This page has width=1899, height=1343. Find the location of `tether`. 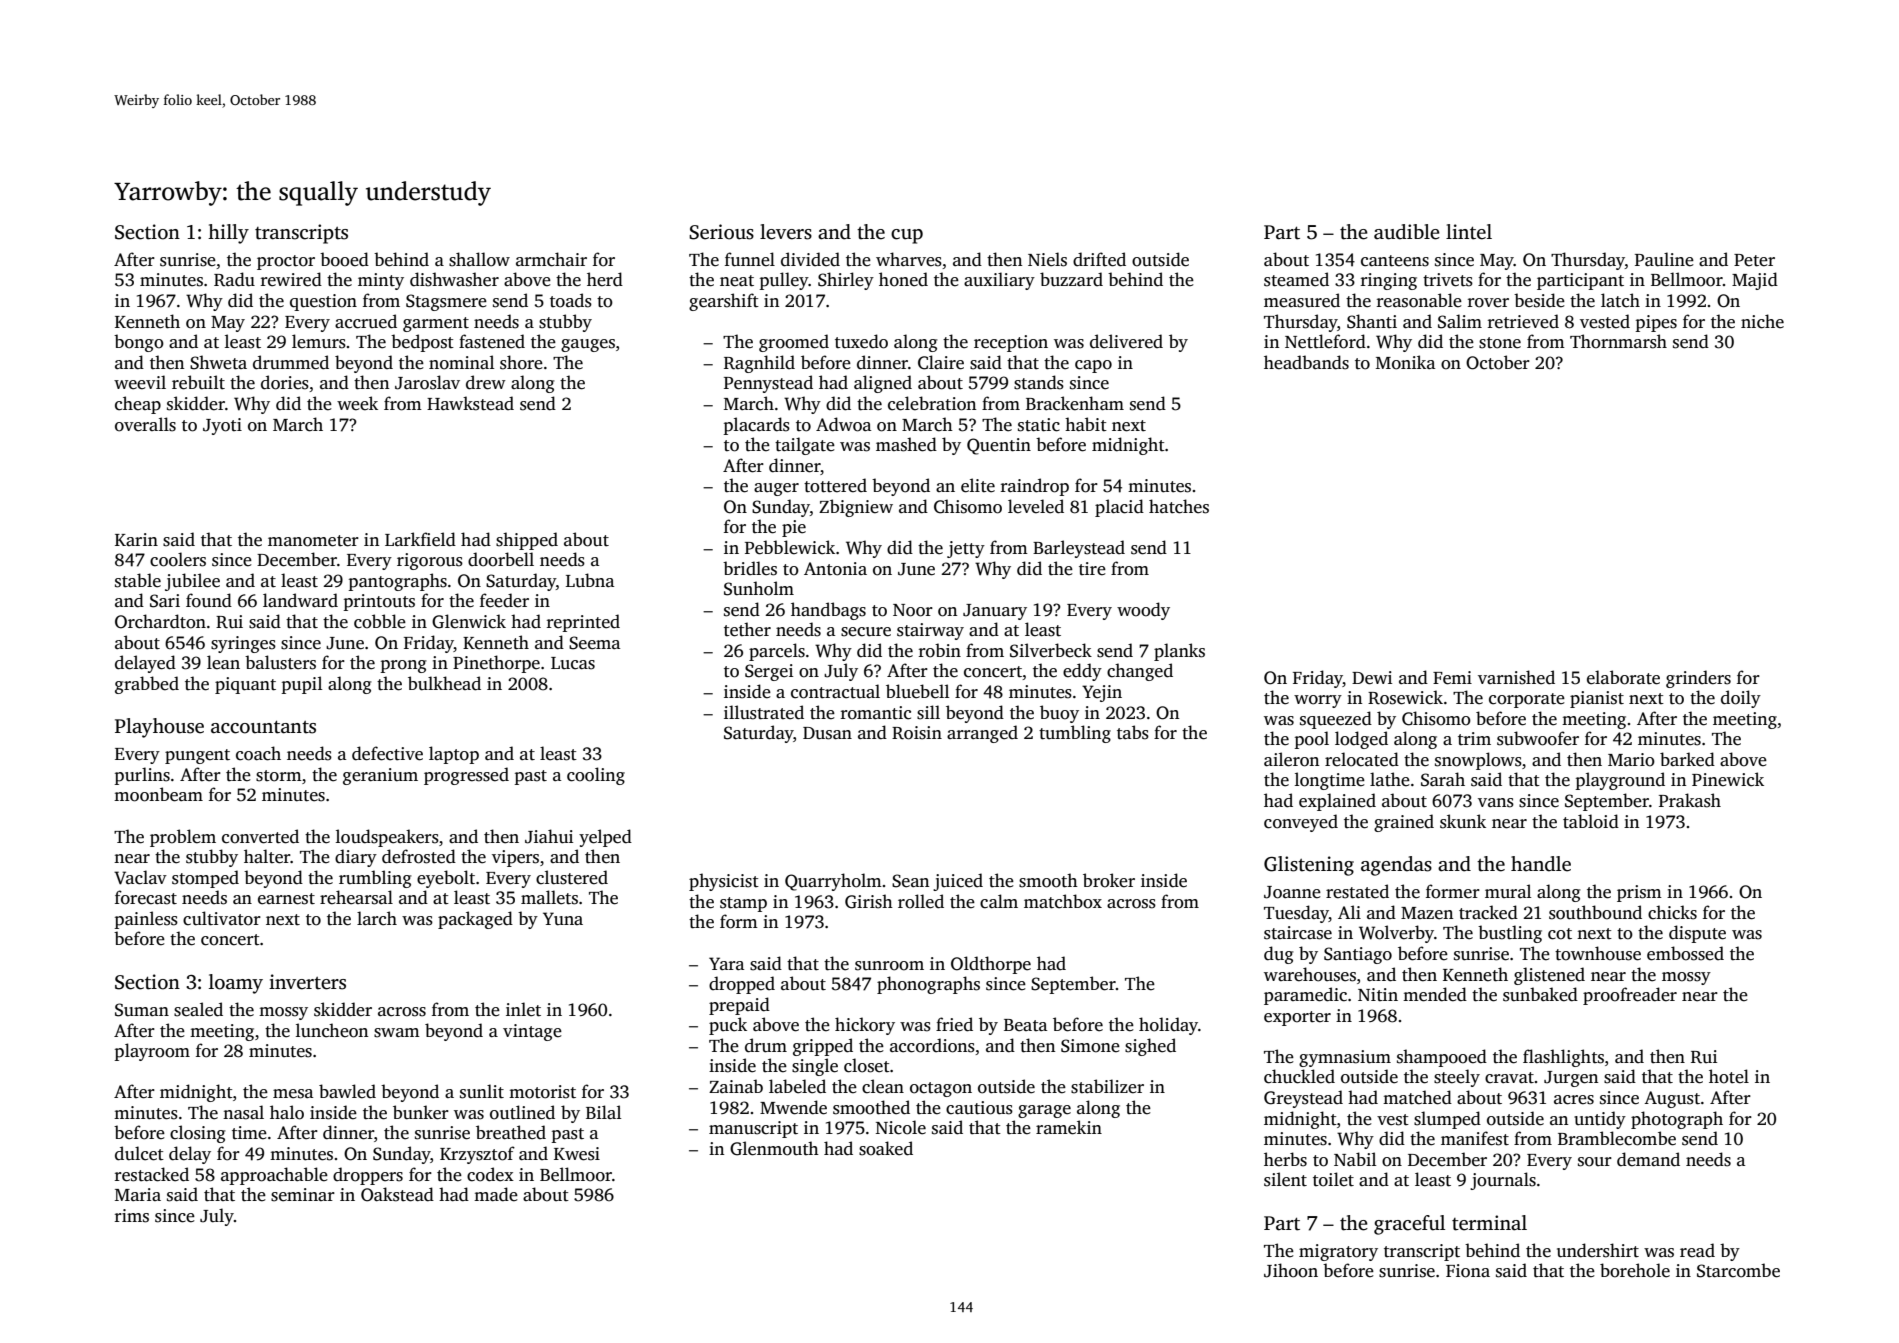

tether is located at coordinates (747, 629).
